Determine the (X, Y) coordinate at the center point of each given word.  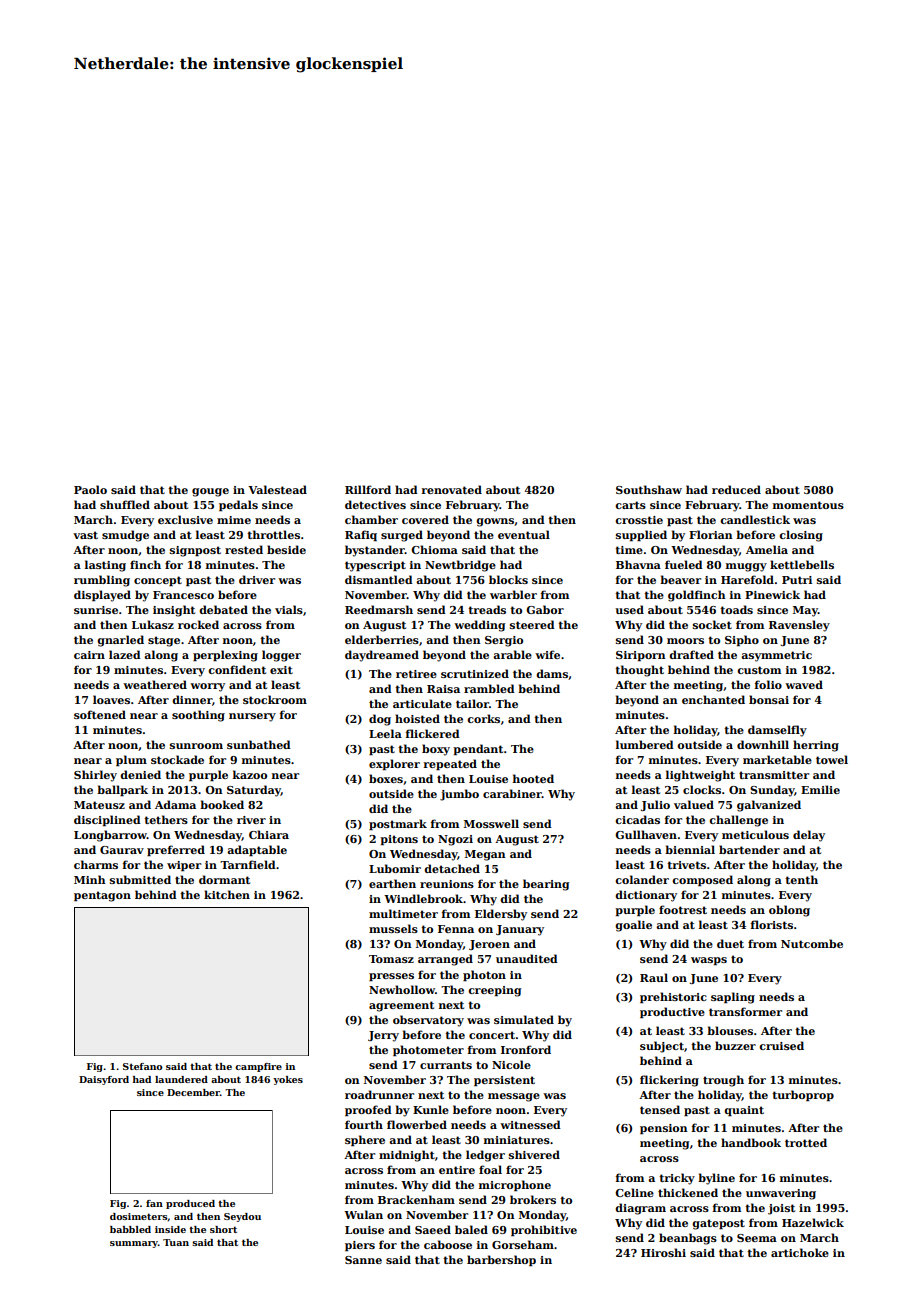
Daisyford (104, 1080)
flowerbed (417, 1124)
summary (134, 1244)
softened (100, 714)
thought (639, 671)
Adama (175, 804)
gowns (495, 522)
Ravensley (799, 626)
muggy (746, 567)
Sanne (363, 1260)
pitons (399, 840)
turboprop (803, 1095)
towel (832, 759)
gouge (210, 492)
